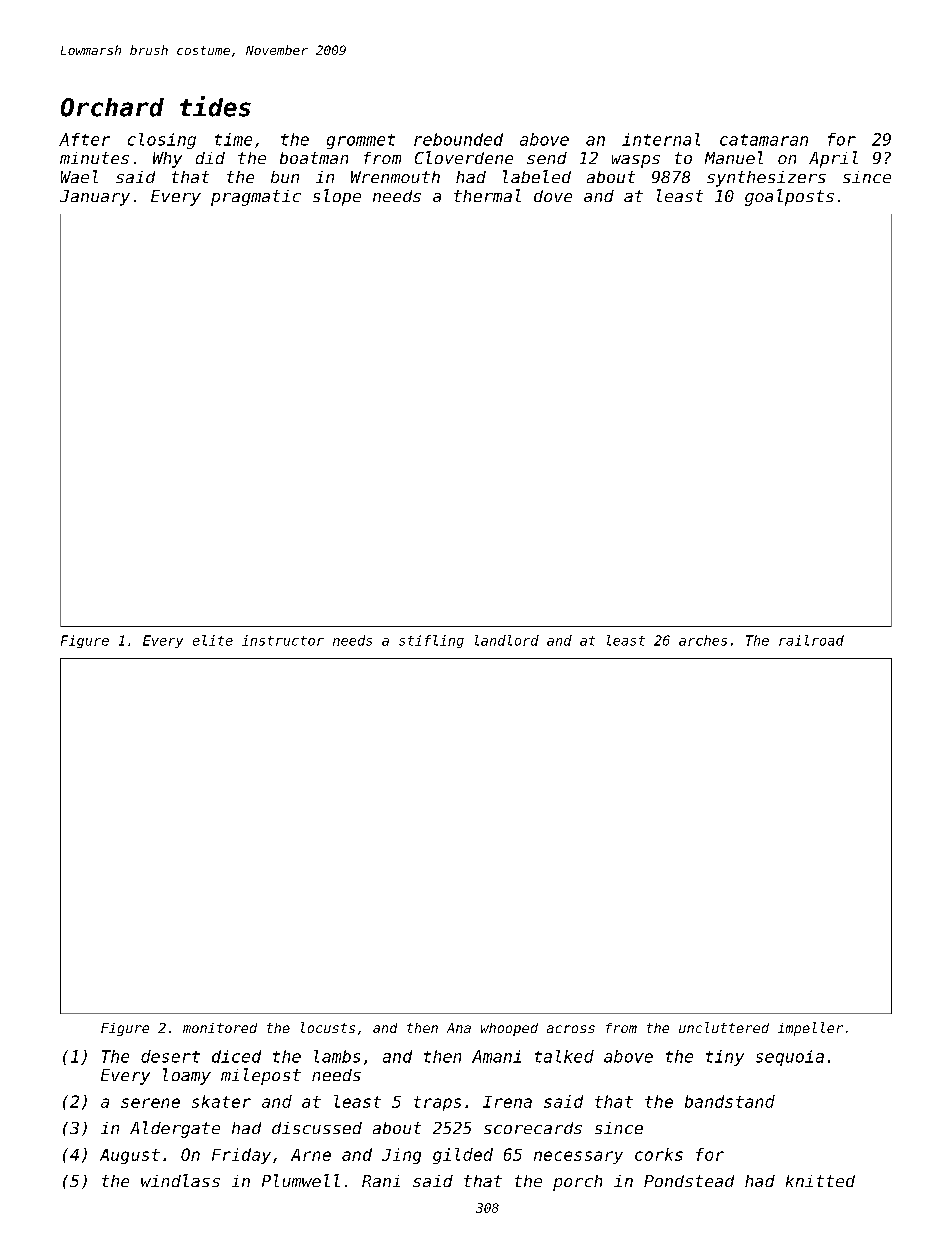  I want to click on landlord, so click(507, 640).
